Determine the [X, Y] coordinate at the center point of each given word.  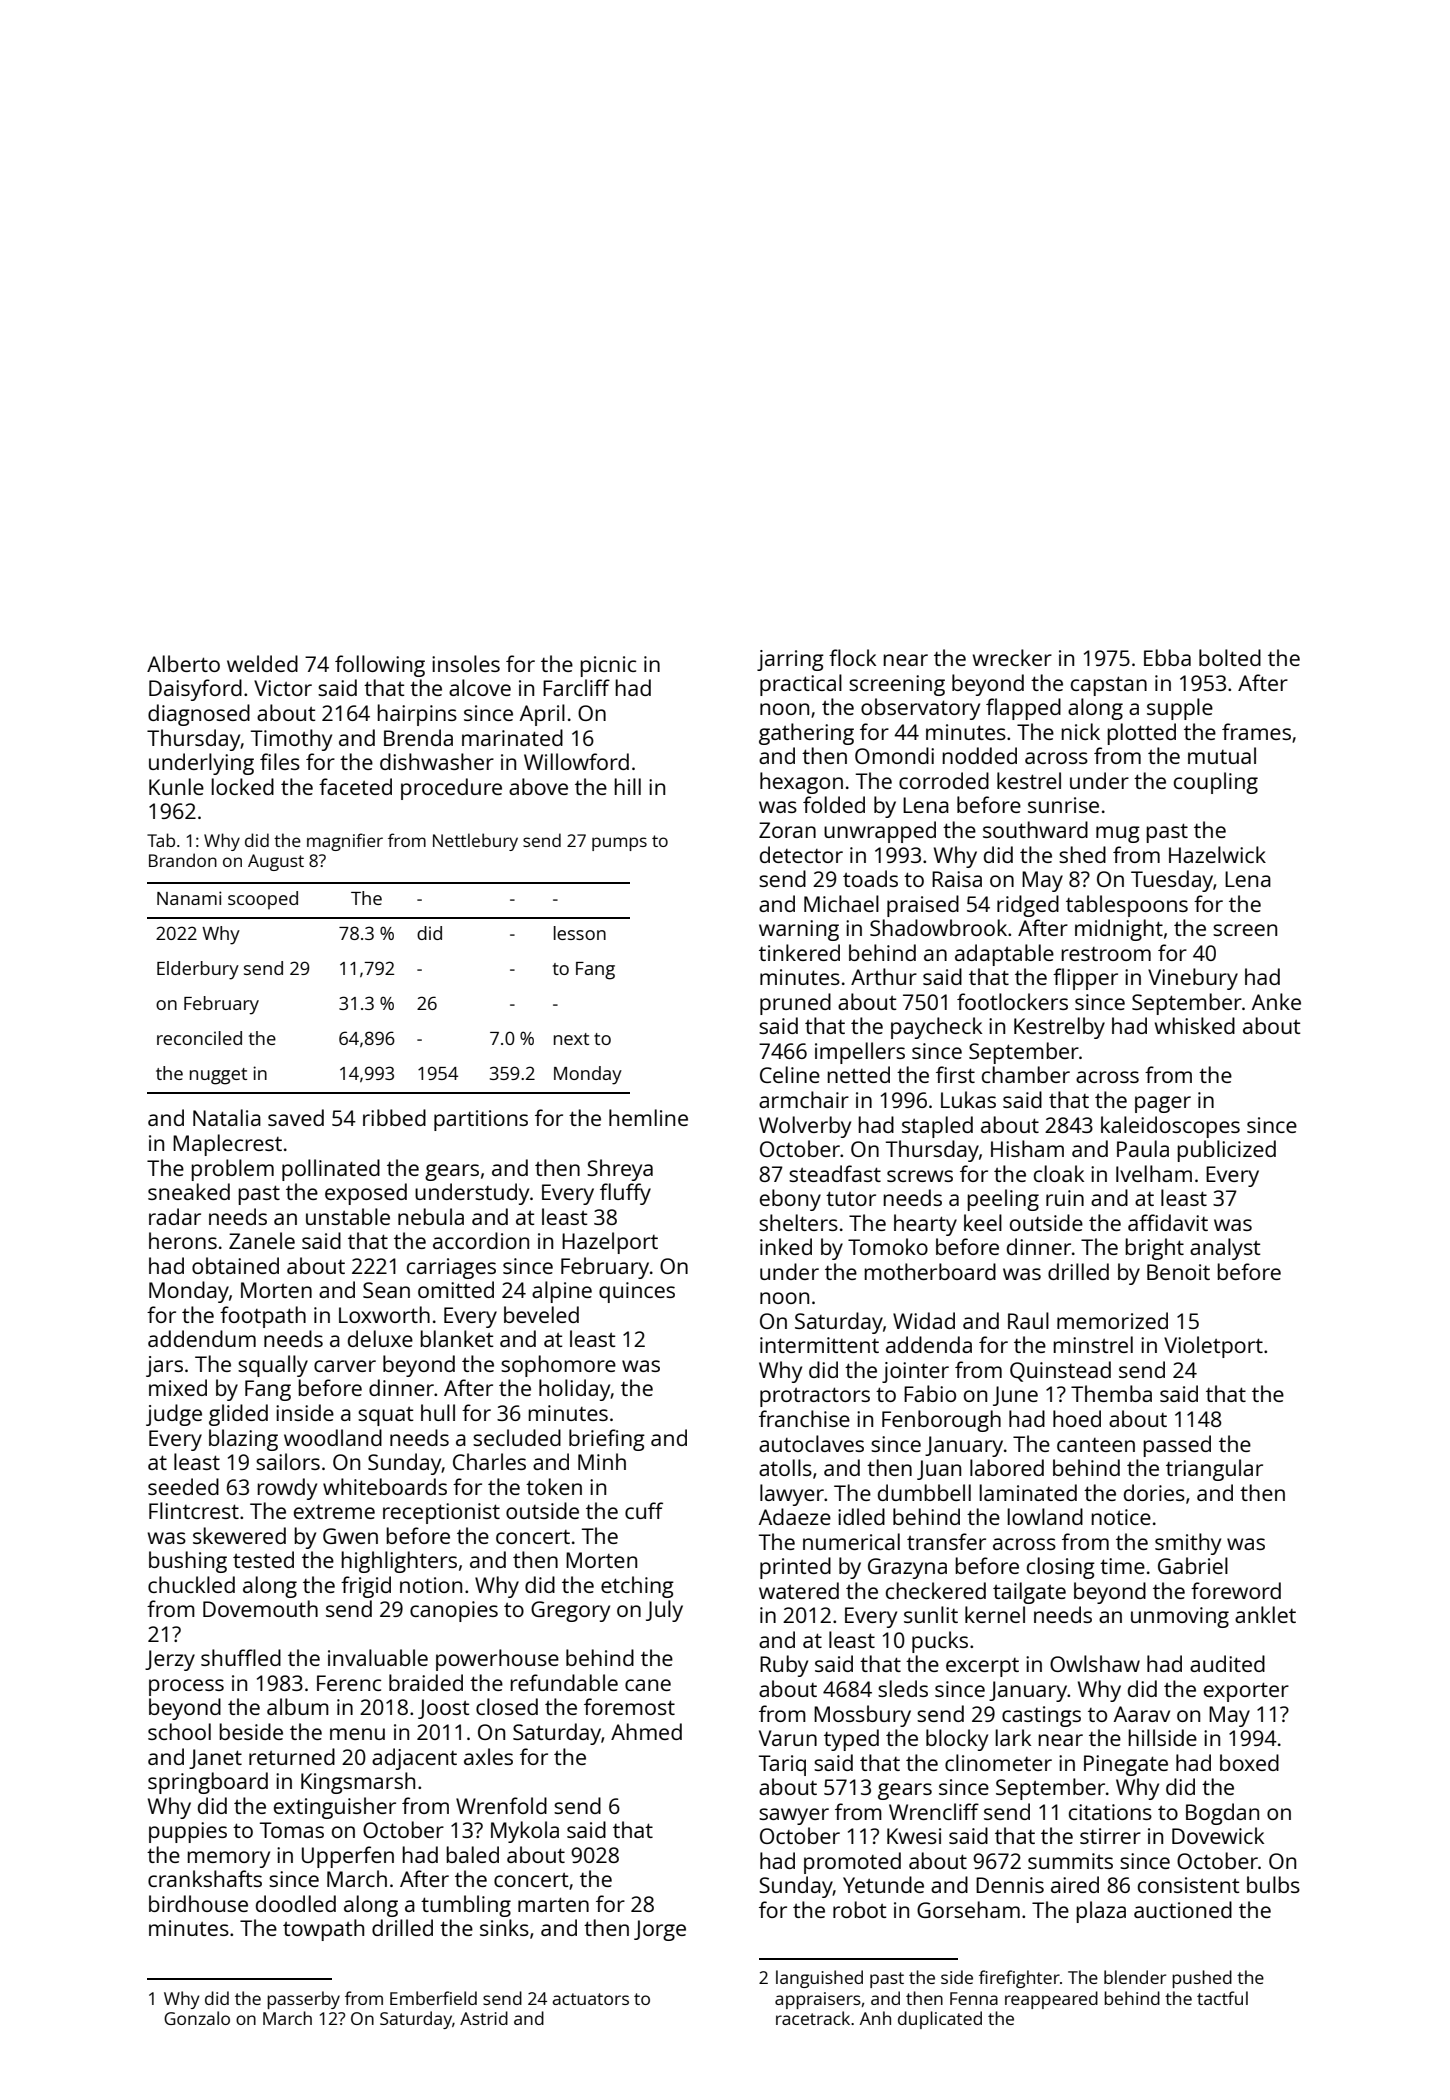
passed [1177, 1446]
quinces [637, 1292]
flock [852, 657]
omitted [456, 1289]
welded [262, 663]
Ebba [1167, 657]
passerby [303, 2000]
